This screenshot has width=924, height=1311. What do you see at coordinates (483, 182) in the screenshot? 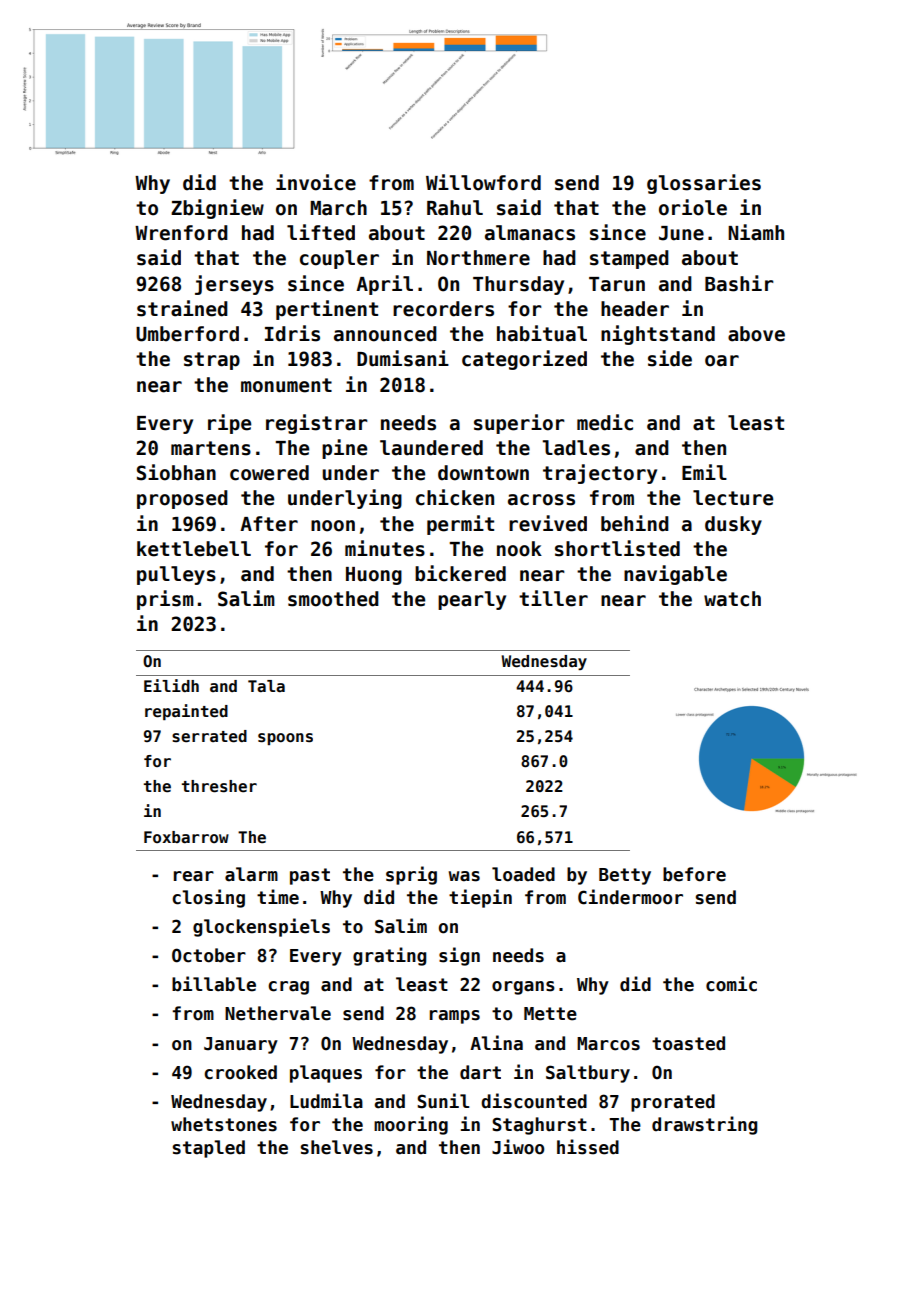
I see `Willowford` at bounding box center [483, 182].
